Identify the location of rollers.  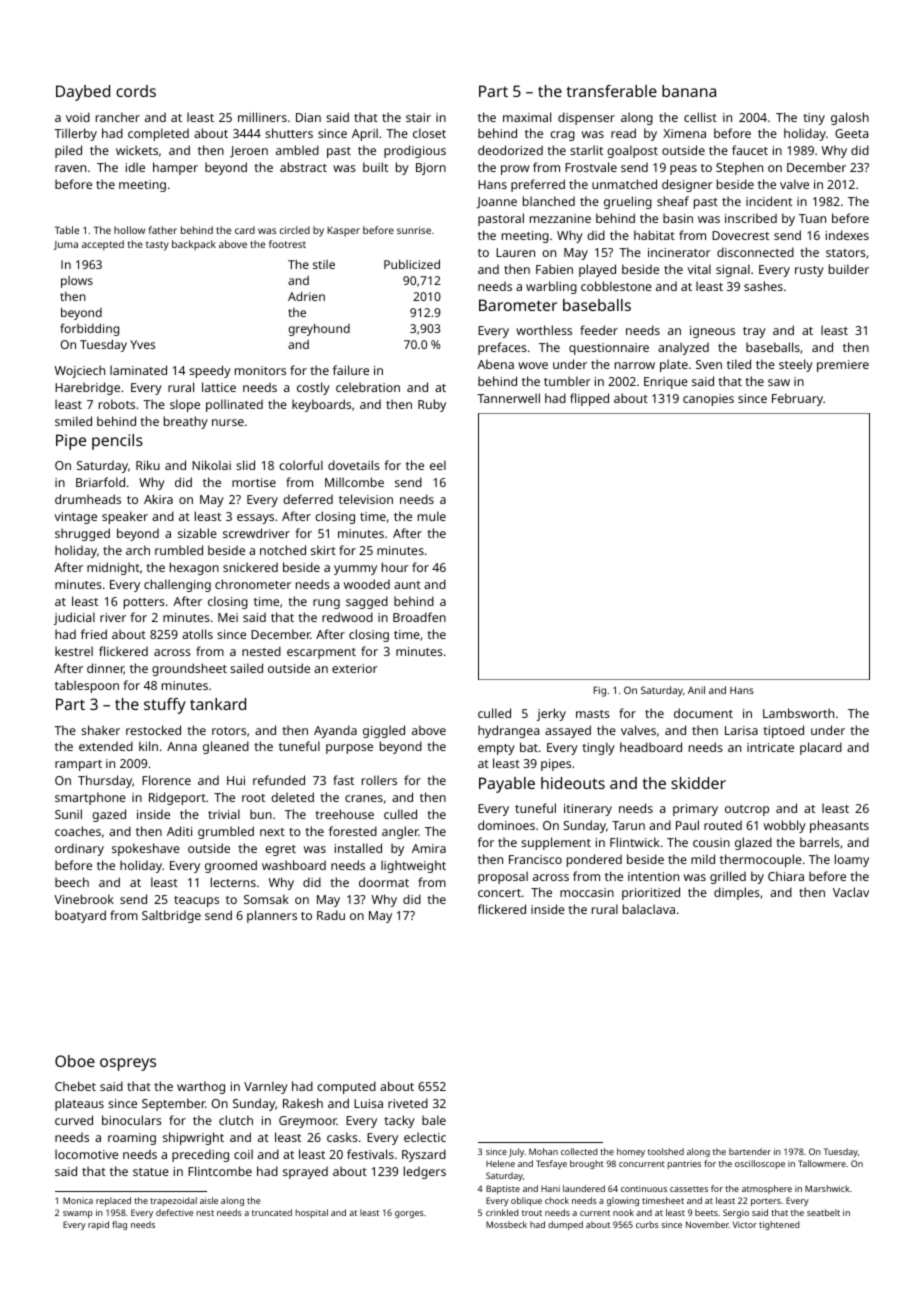
(379, 780).
